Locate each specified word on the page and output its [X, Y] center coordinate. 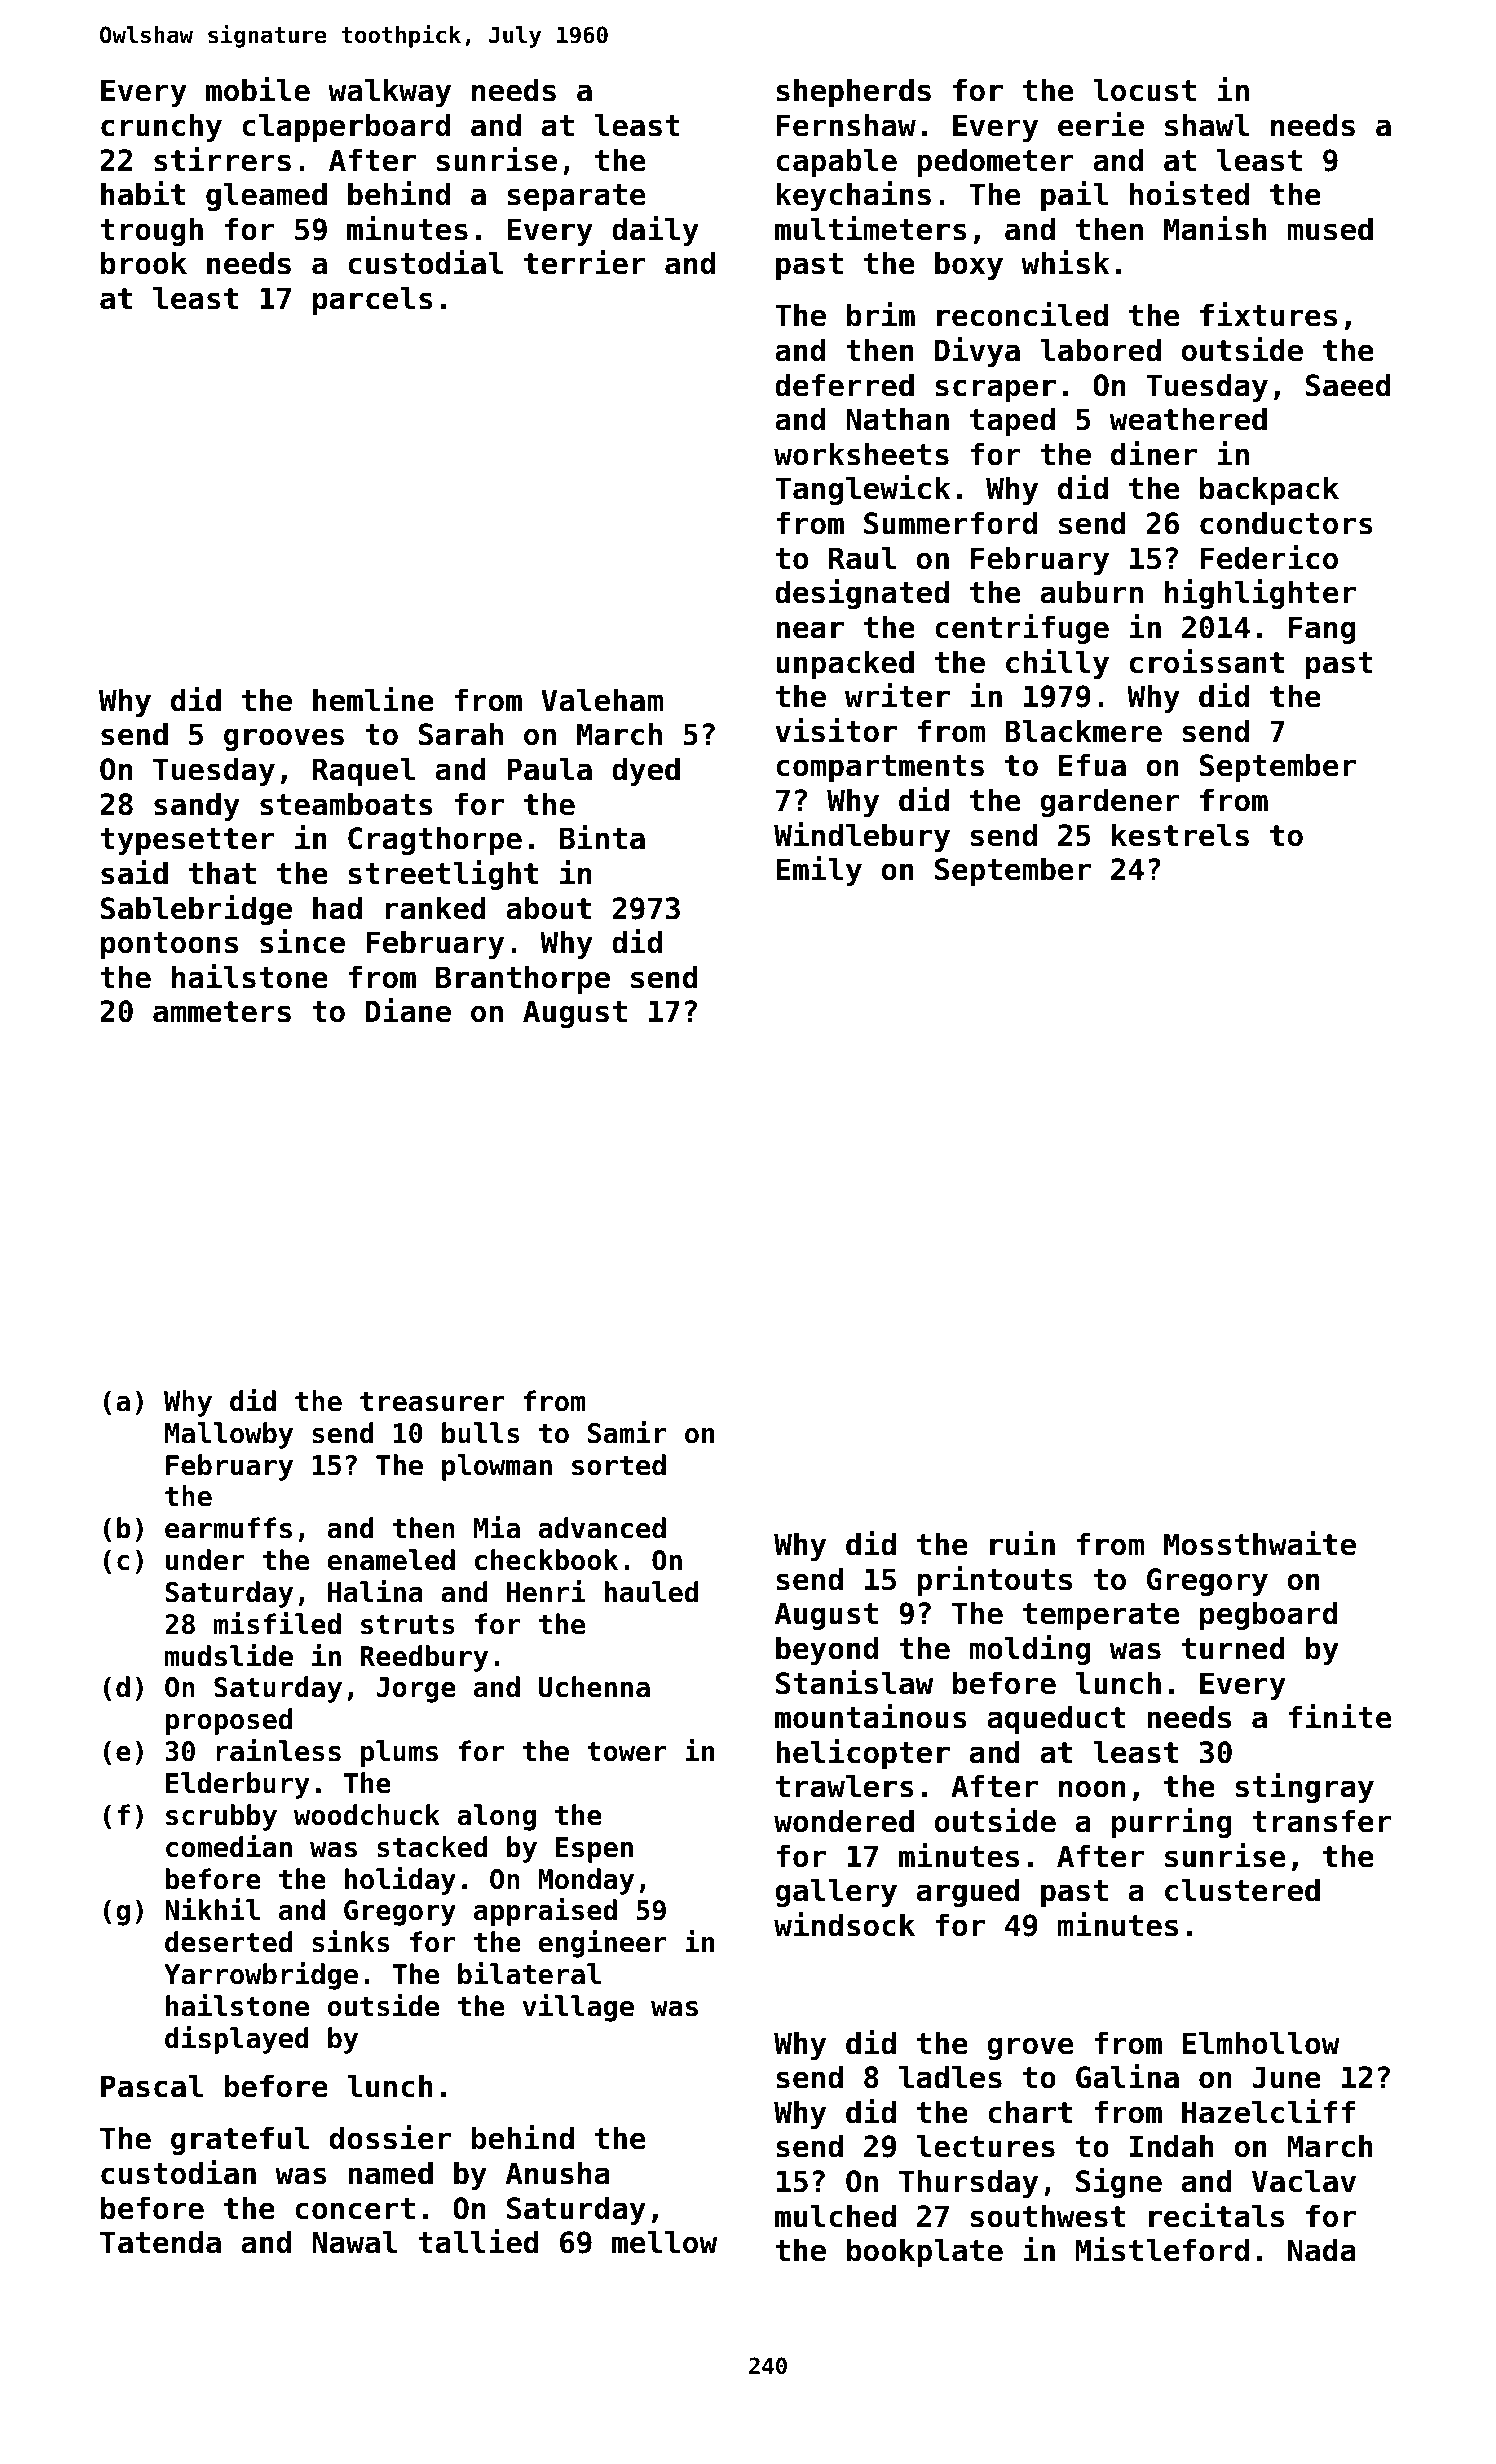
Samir [627, 1432]
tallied [478, 2241]
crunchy [161, 127]
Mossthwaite [1260, 1543]
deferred [844, 385]
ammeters [222, 1012]
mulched [835, 2216]
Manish [1215, 228]
